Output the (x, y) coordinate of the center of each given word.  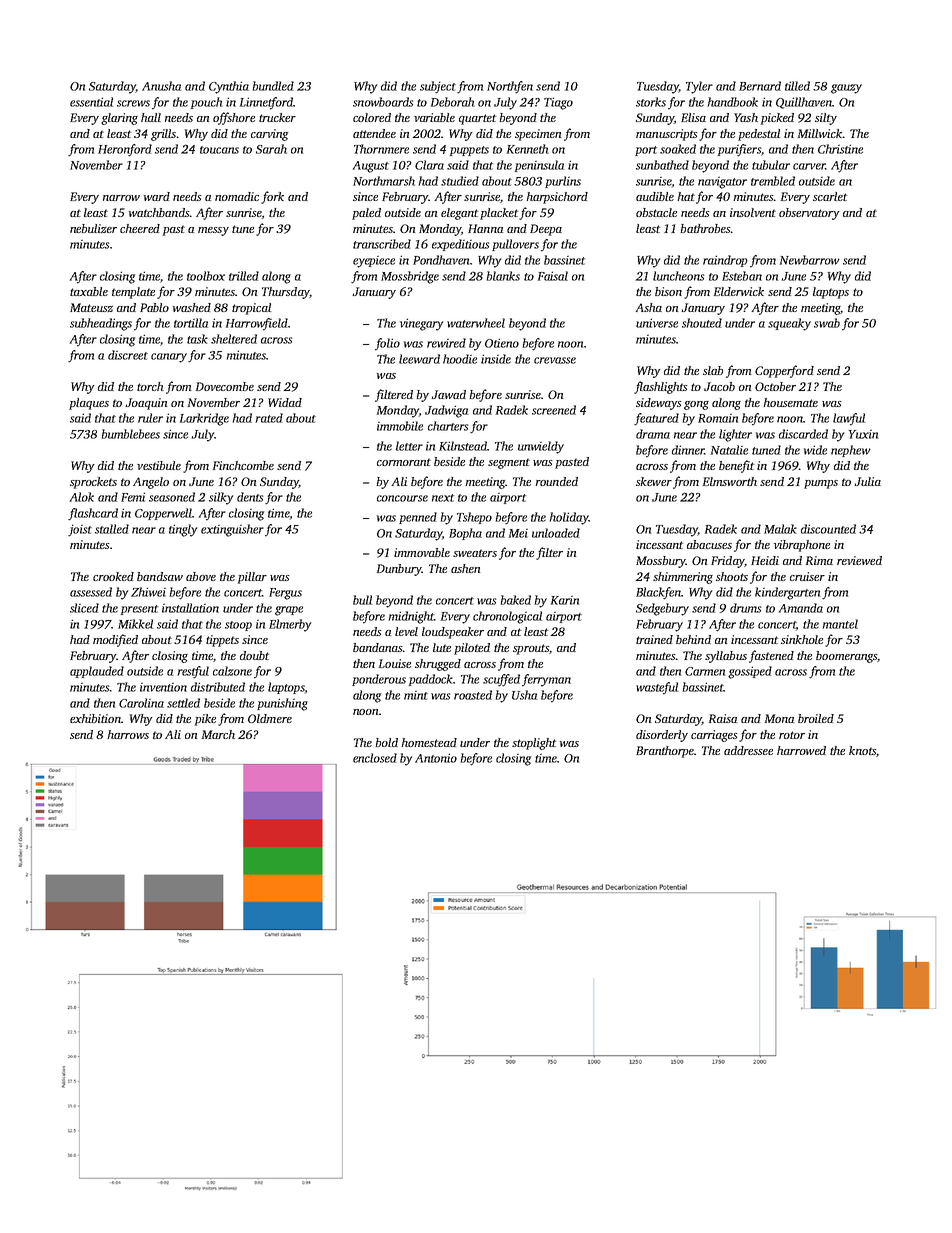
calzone (232, 671)
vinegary (421, 324)
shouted (702, 323)
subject (438, 87)
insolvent (753, 212)
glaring (119, 119)
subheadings (101, 324)
